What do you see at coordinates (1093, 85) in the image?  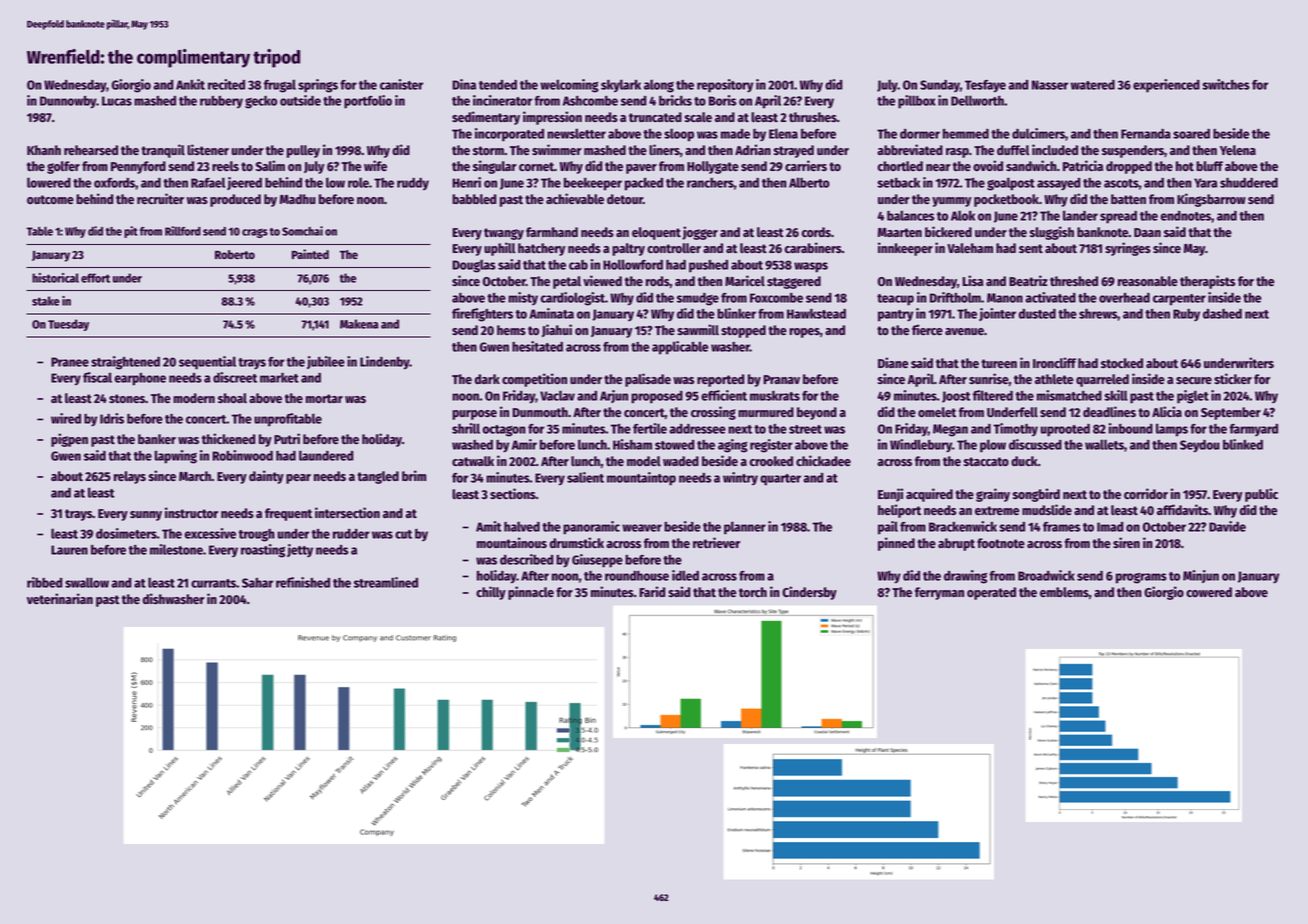 I see `watered` at bounding box center [1093, 85].
